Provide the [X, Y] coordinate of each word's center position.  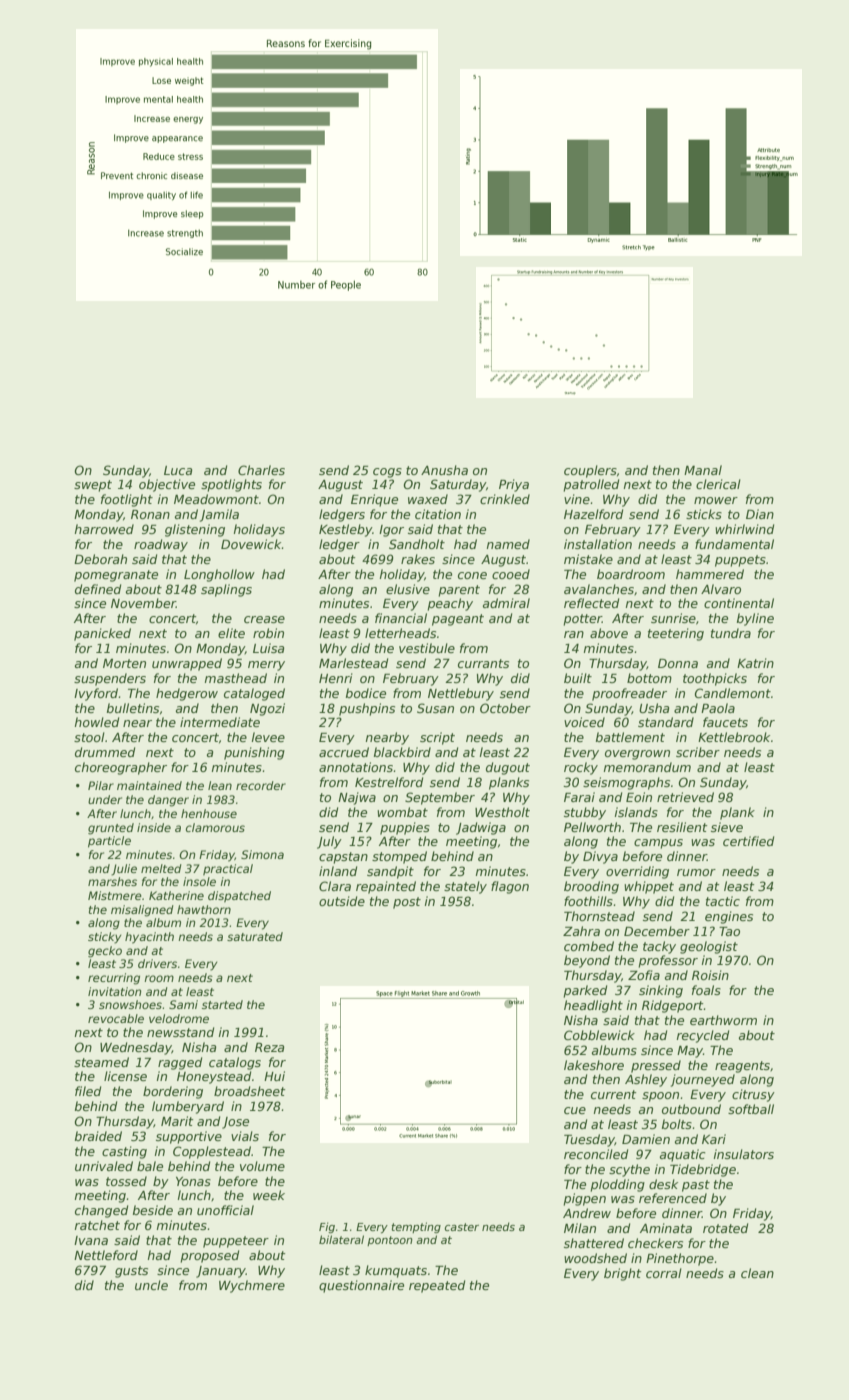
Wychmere [252, 1286]
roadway [161, 545]
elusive [408, 589]
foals [706, 990]
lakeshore [594, 1065]
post [407, 903]
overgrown [637, 755]
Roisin [710, 975]
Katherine [176, 895]
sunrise [673, 618]
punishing [254, 753]
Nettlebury [461, 694]
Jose [235, 1123]
